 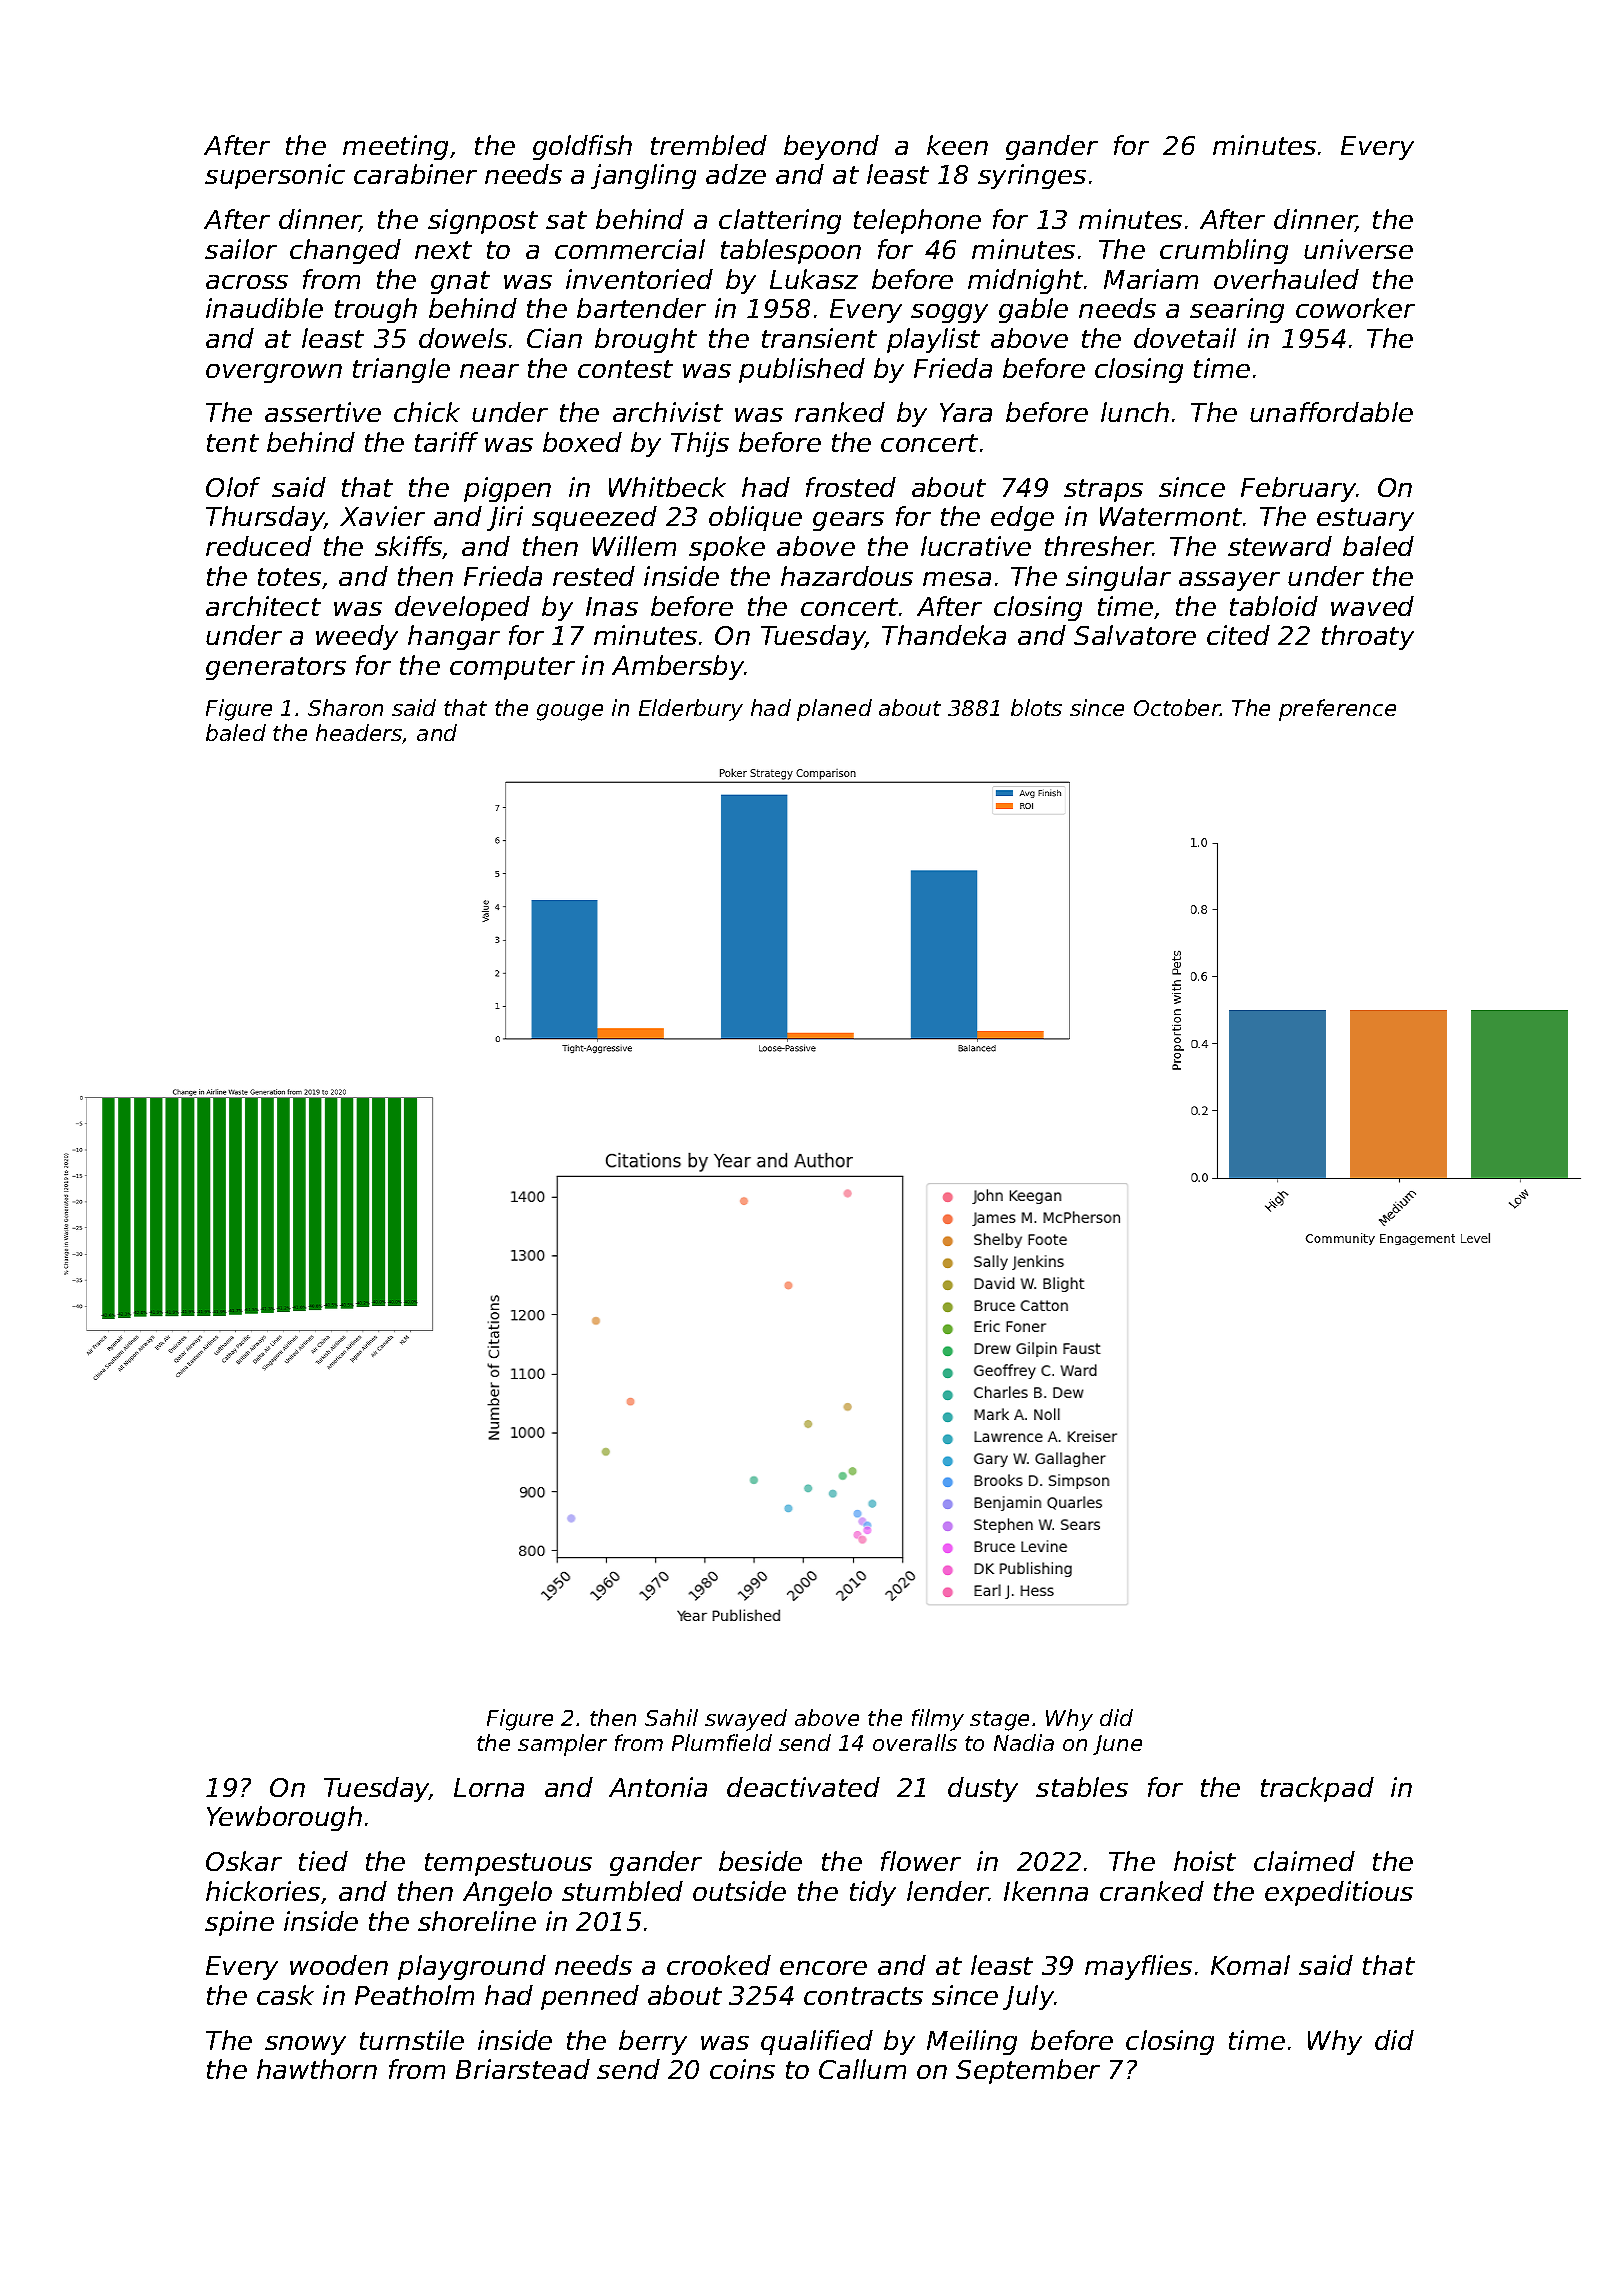 What do you see at coordinates (1032, 176) in the image?
I see `syringes` at bounding box center [1032, 176].
